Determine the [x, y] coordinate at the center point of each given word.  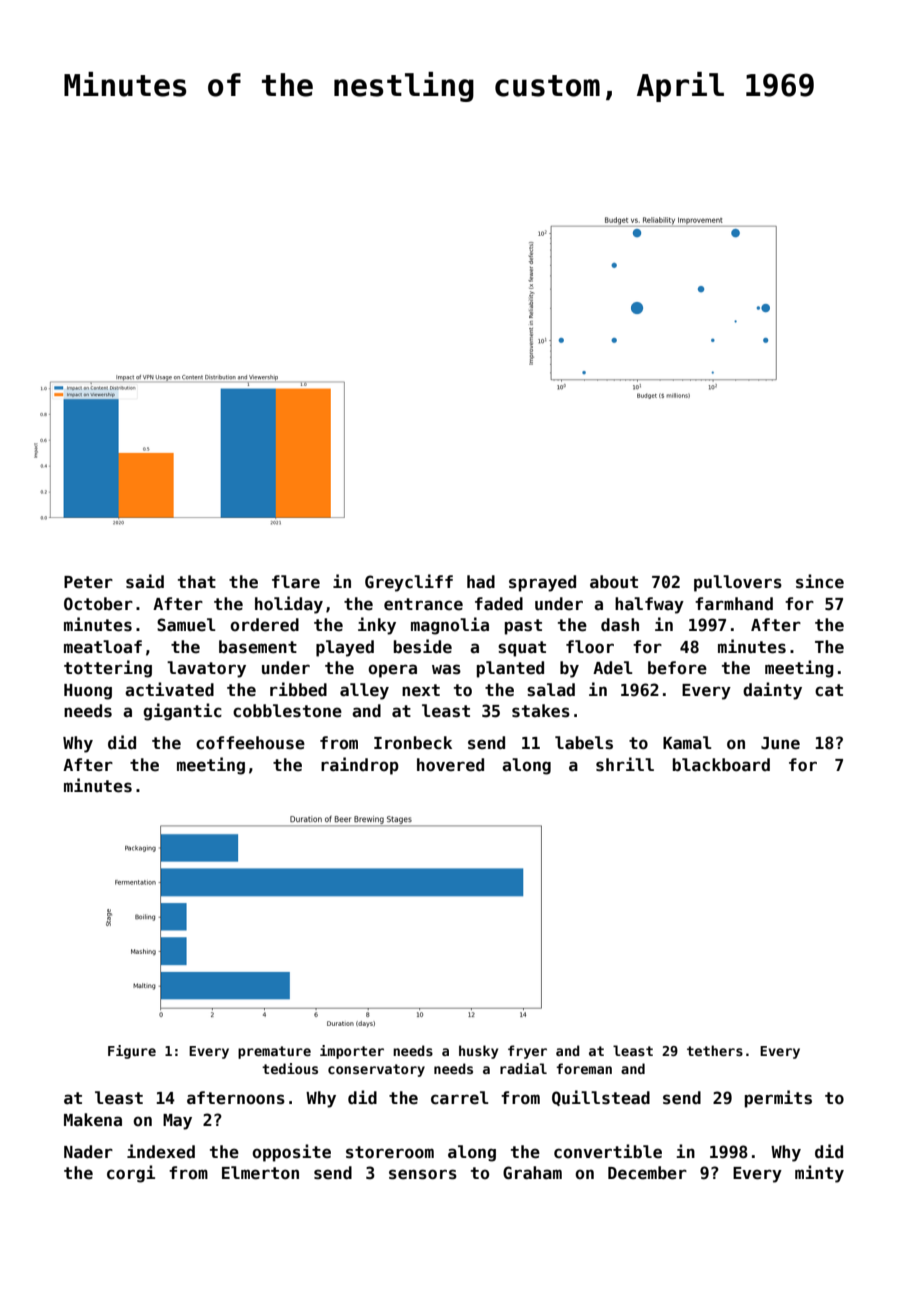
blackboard [721, 765]
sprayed [542, 583]
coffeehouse [250, 743]
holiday [289, 605]
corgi [131, 1174]
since [820, 581]
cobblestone [287, 711]
